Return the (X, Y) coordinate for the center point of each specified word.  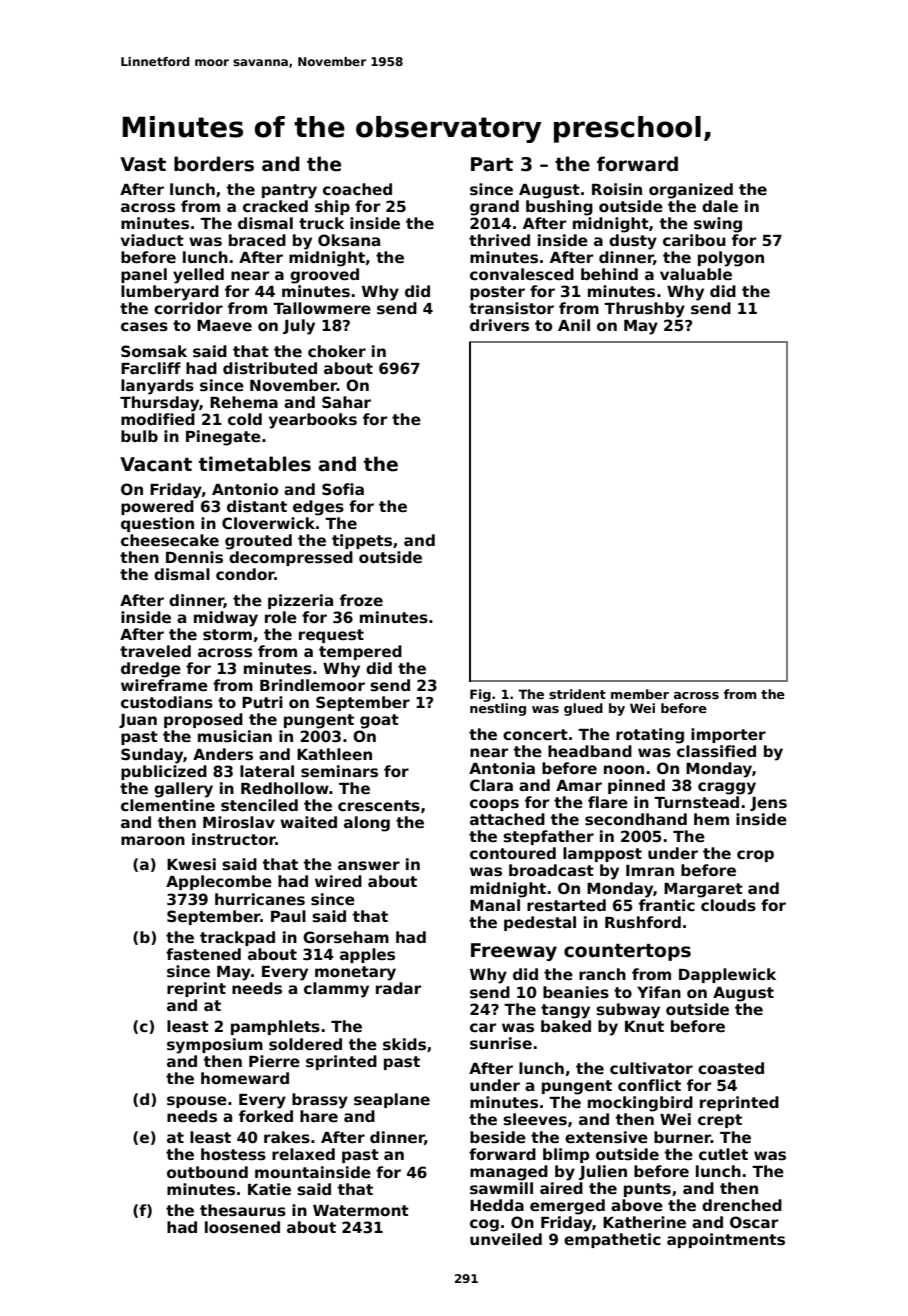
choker (337, 351)
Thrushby (644, 310)
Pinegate (223, 438)
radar (398, 988)
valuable (696, 274)
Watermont (361, 1210)
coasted (731, 1068)
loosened (242, 1227)
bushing (559, 208)
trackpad (237, 938)
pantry (289, 191)
